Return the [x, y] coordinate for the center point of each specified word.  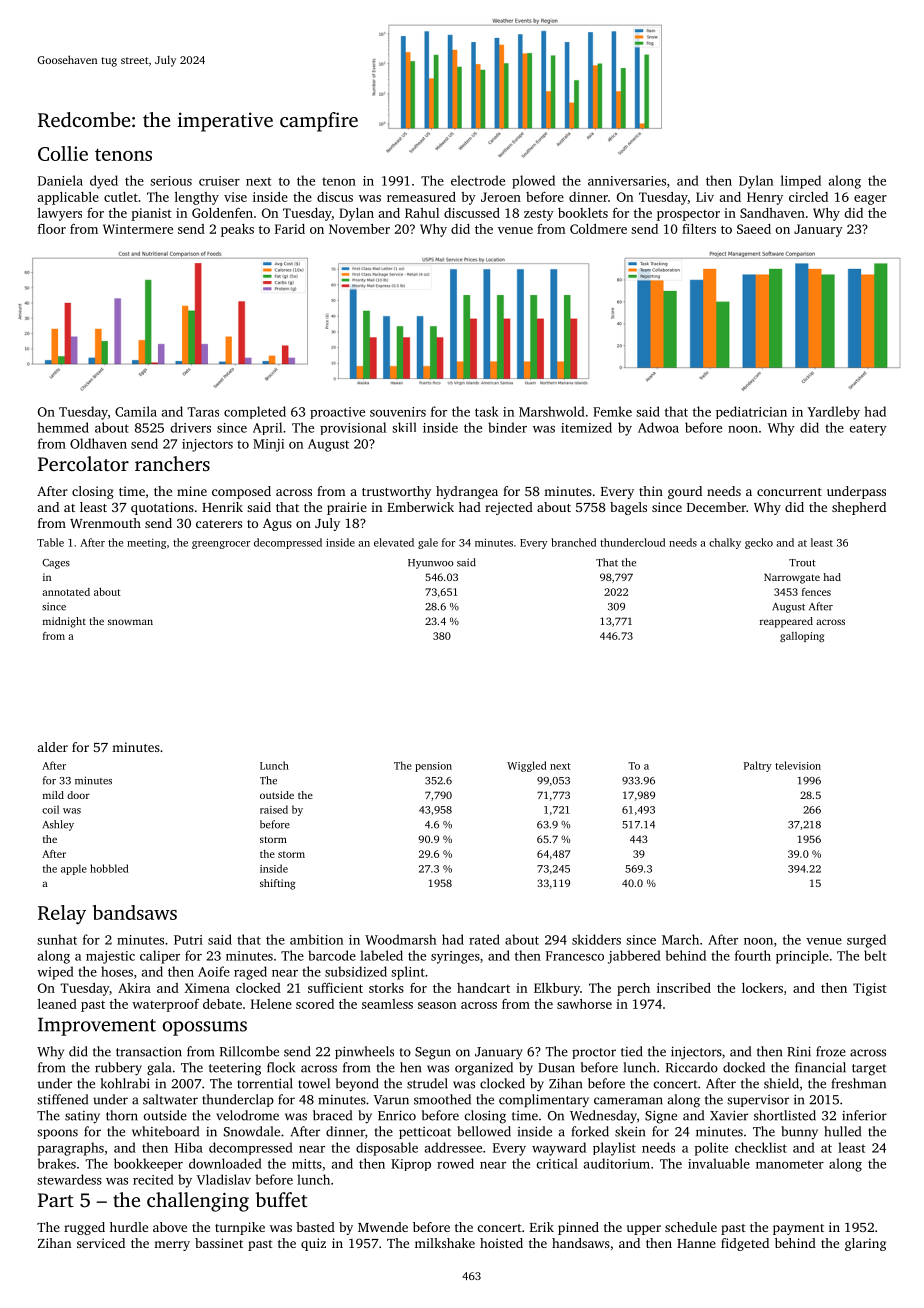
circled [808, 197]
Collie [63, 153]
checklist [761, 1147]
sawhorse [584, 1004]
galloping [802, 637]
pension [433, 767]
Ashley [58, 825]
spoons [57, 1134]
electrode [478, 180]
